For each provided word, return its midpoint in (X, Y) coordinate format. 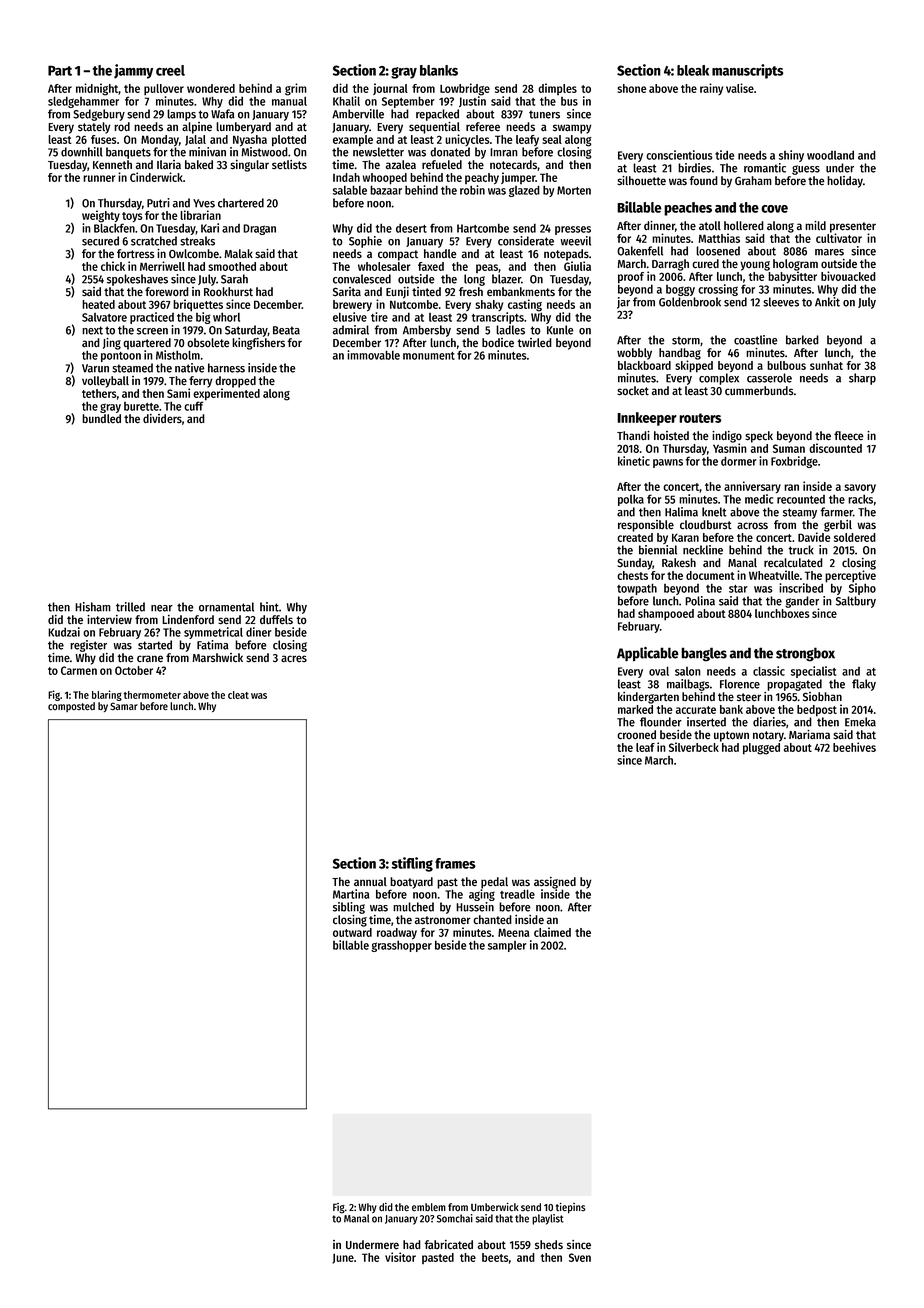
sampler (507, 946)
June (343, 1258)
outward (352, 932)
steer (749, 697)
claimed (552, 932)
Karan (685, 537)
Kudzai (64, 632)
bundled (101, 418)
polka (631, 500)
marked (635, 709)
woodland (830, 155)
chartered (241, 203)
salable (350, 190)
